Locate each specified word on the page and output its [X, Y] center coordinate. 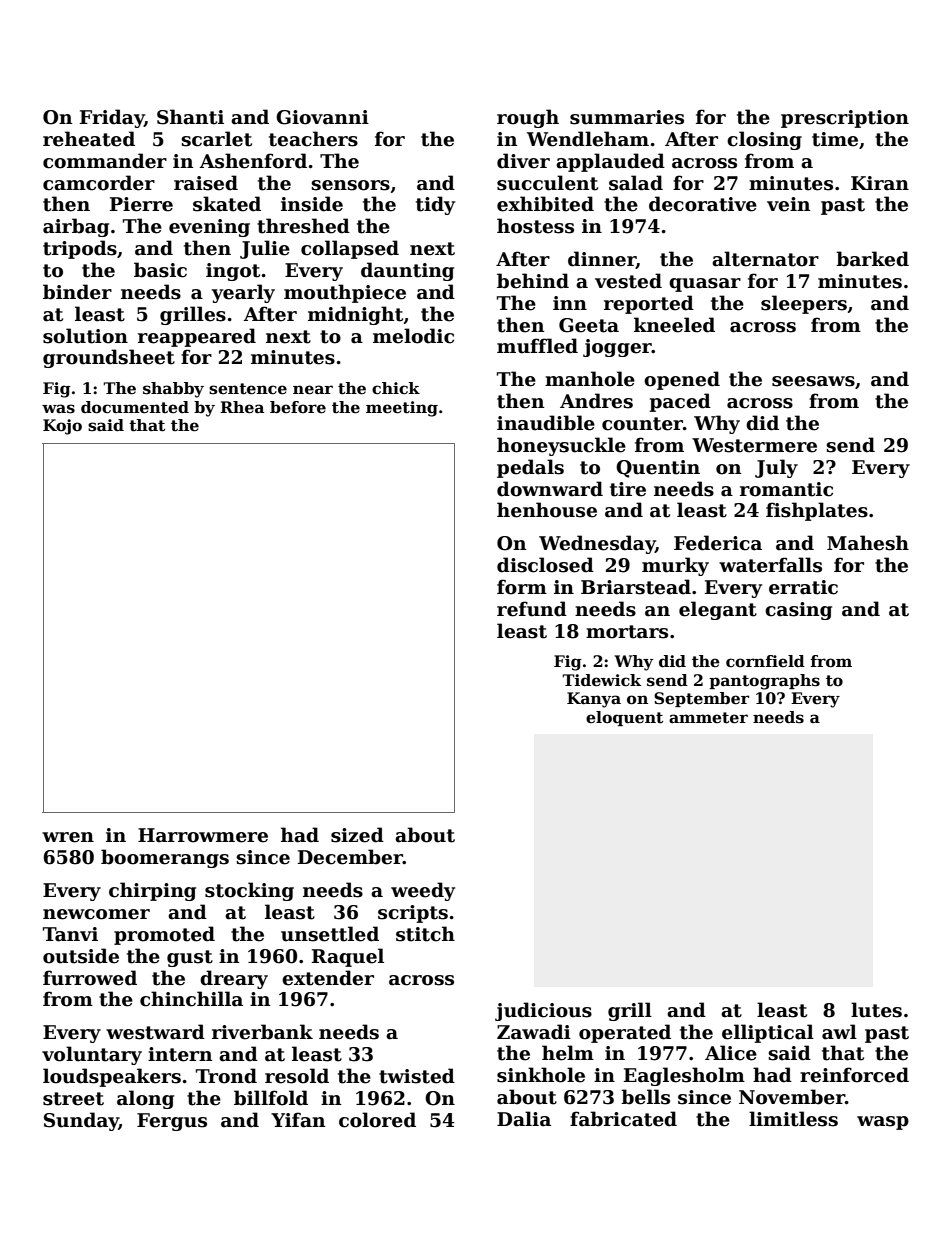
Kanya [594, 700]
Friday [112, 118]
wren [68, 837]
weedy [423, 891]
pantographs [764, 682]
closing [764, 140]
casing [798, 611]
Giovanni [322, 117]
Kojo [62, 427]
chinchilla [191, 999]
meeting [402, 409]
